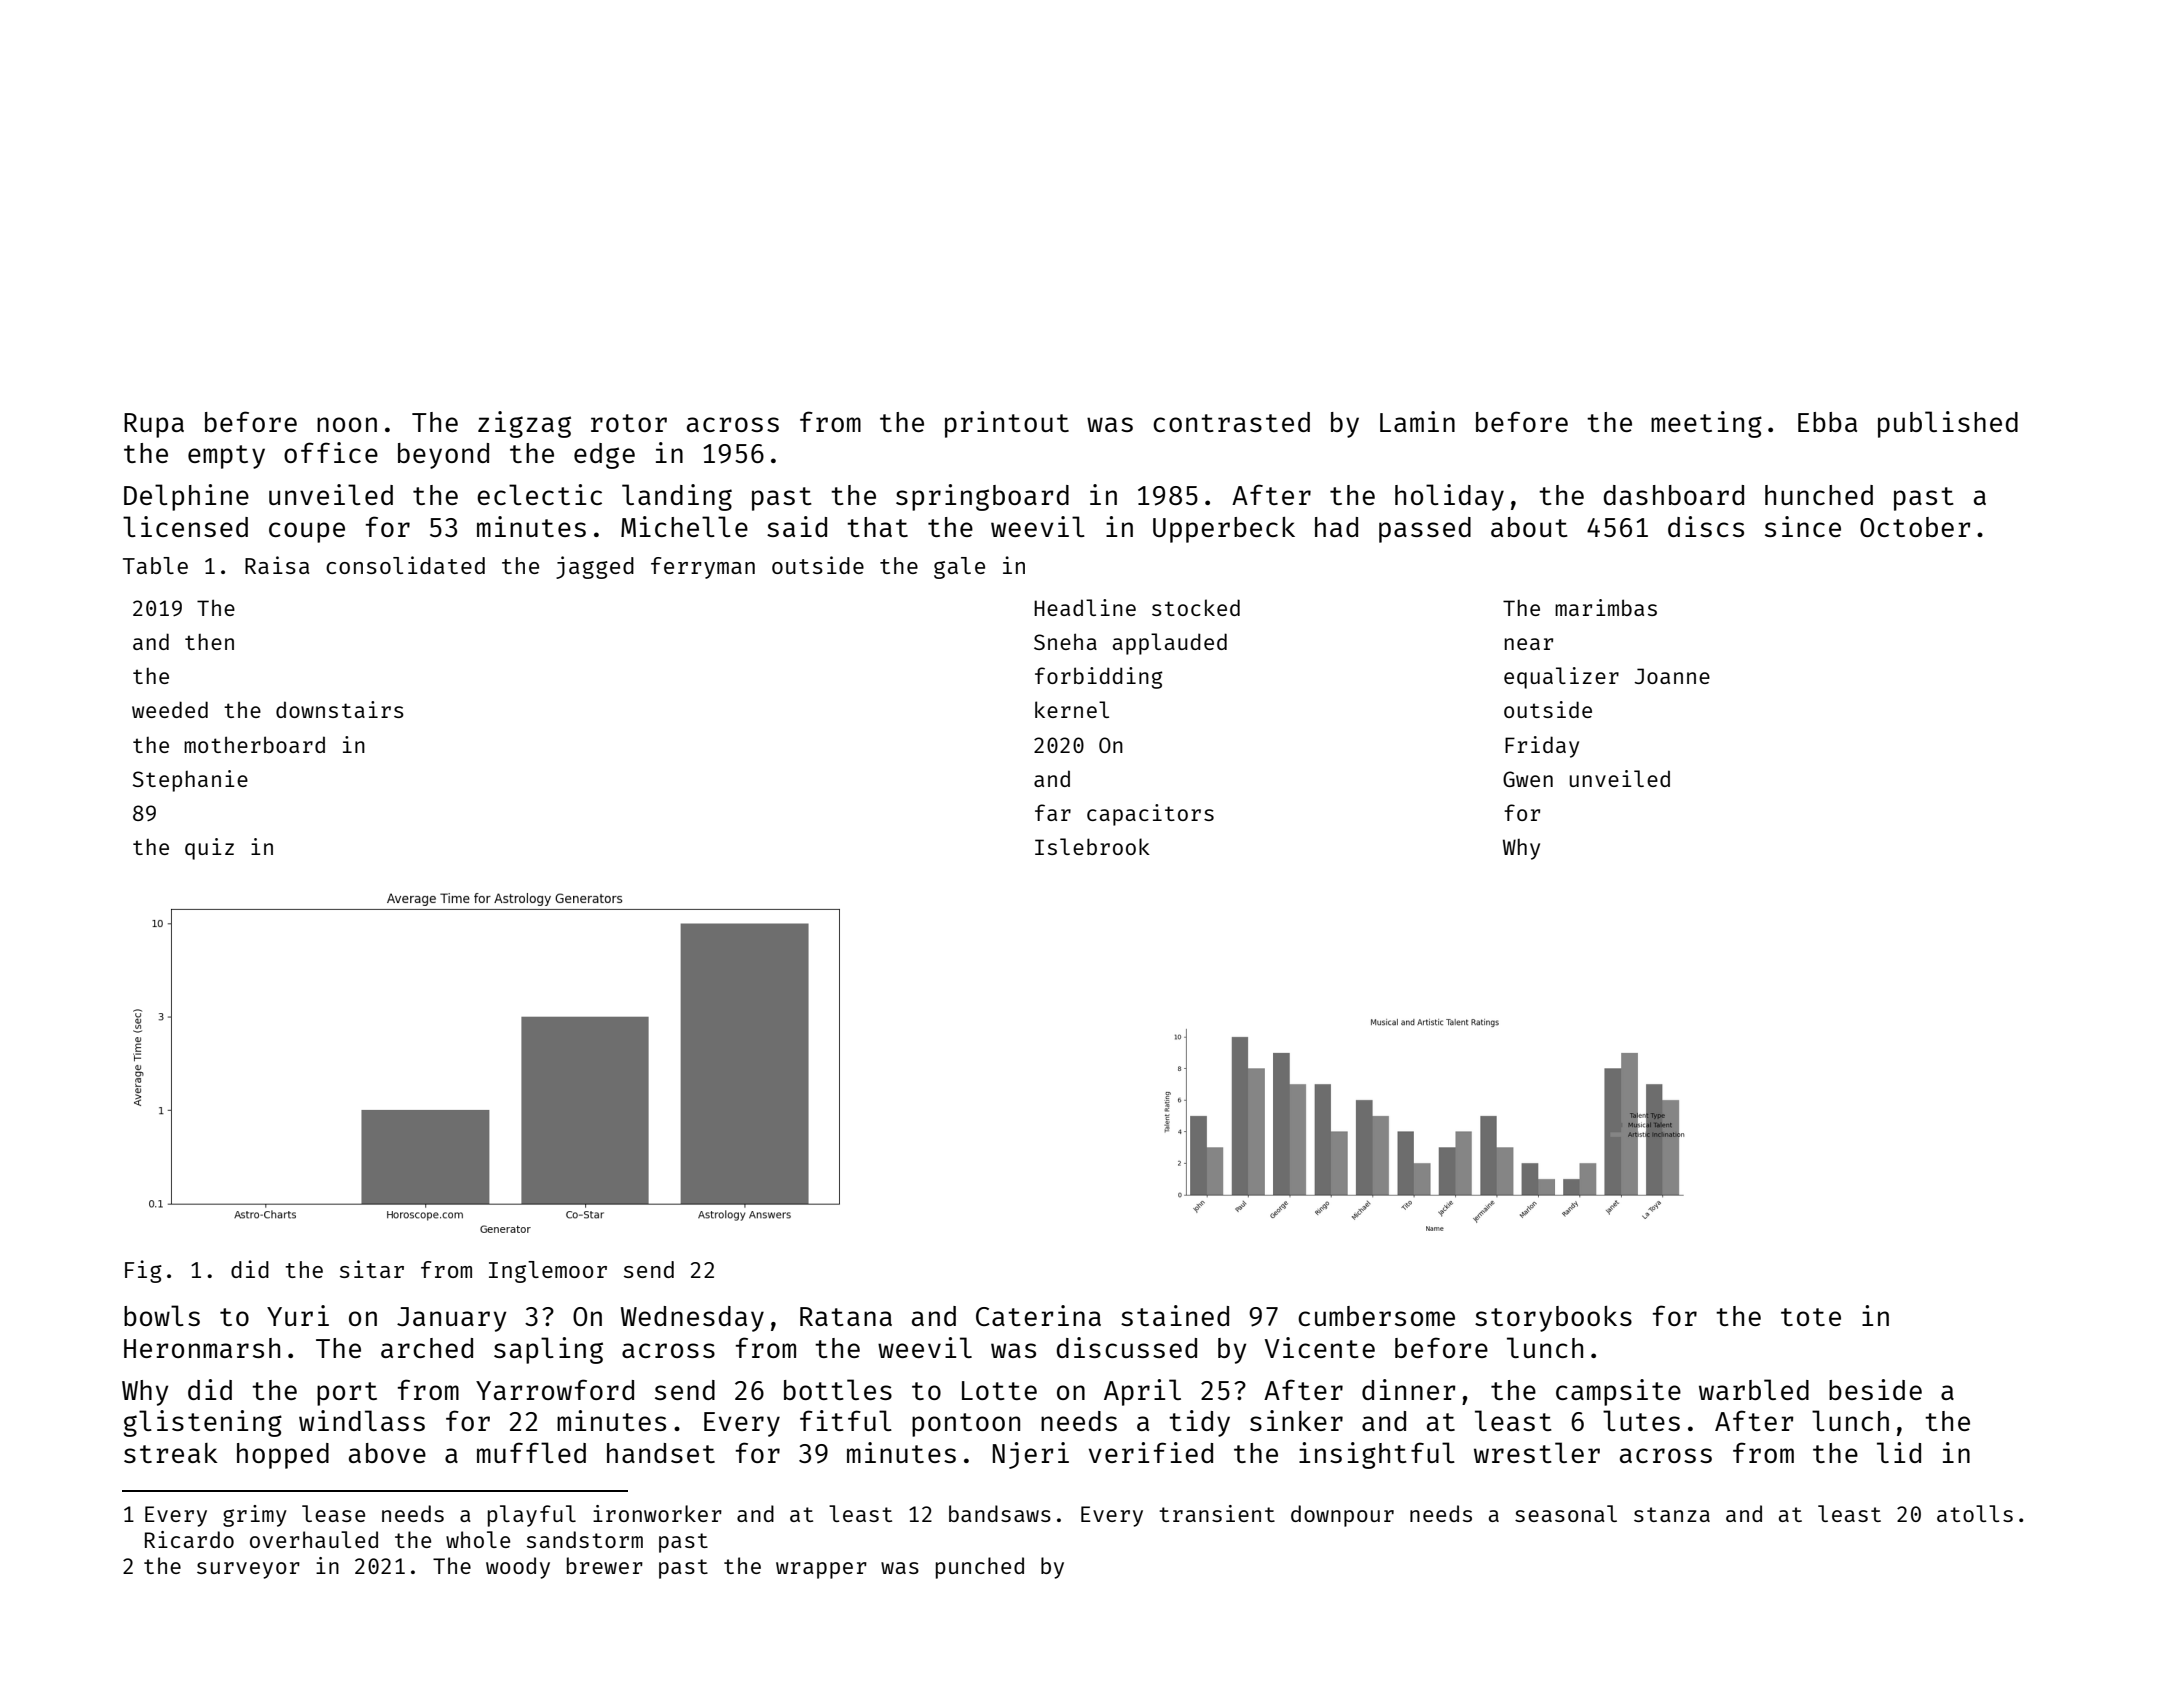  Describe the element at coordinates (347, 424) in the screenshot. I see `noon` at that location.
